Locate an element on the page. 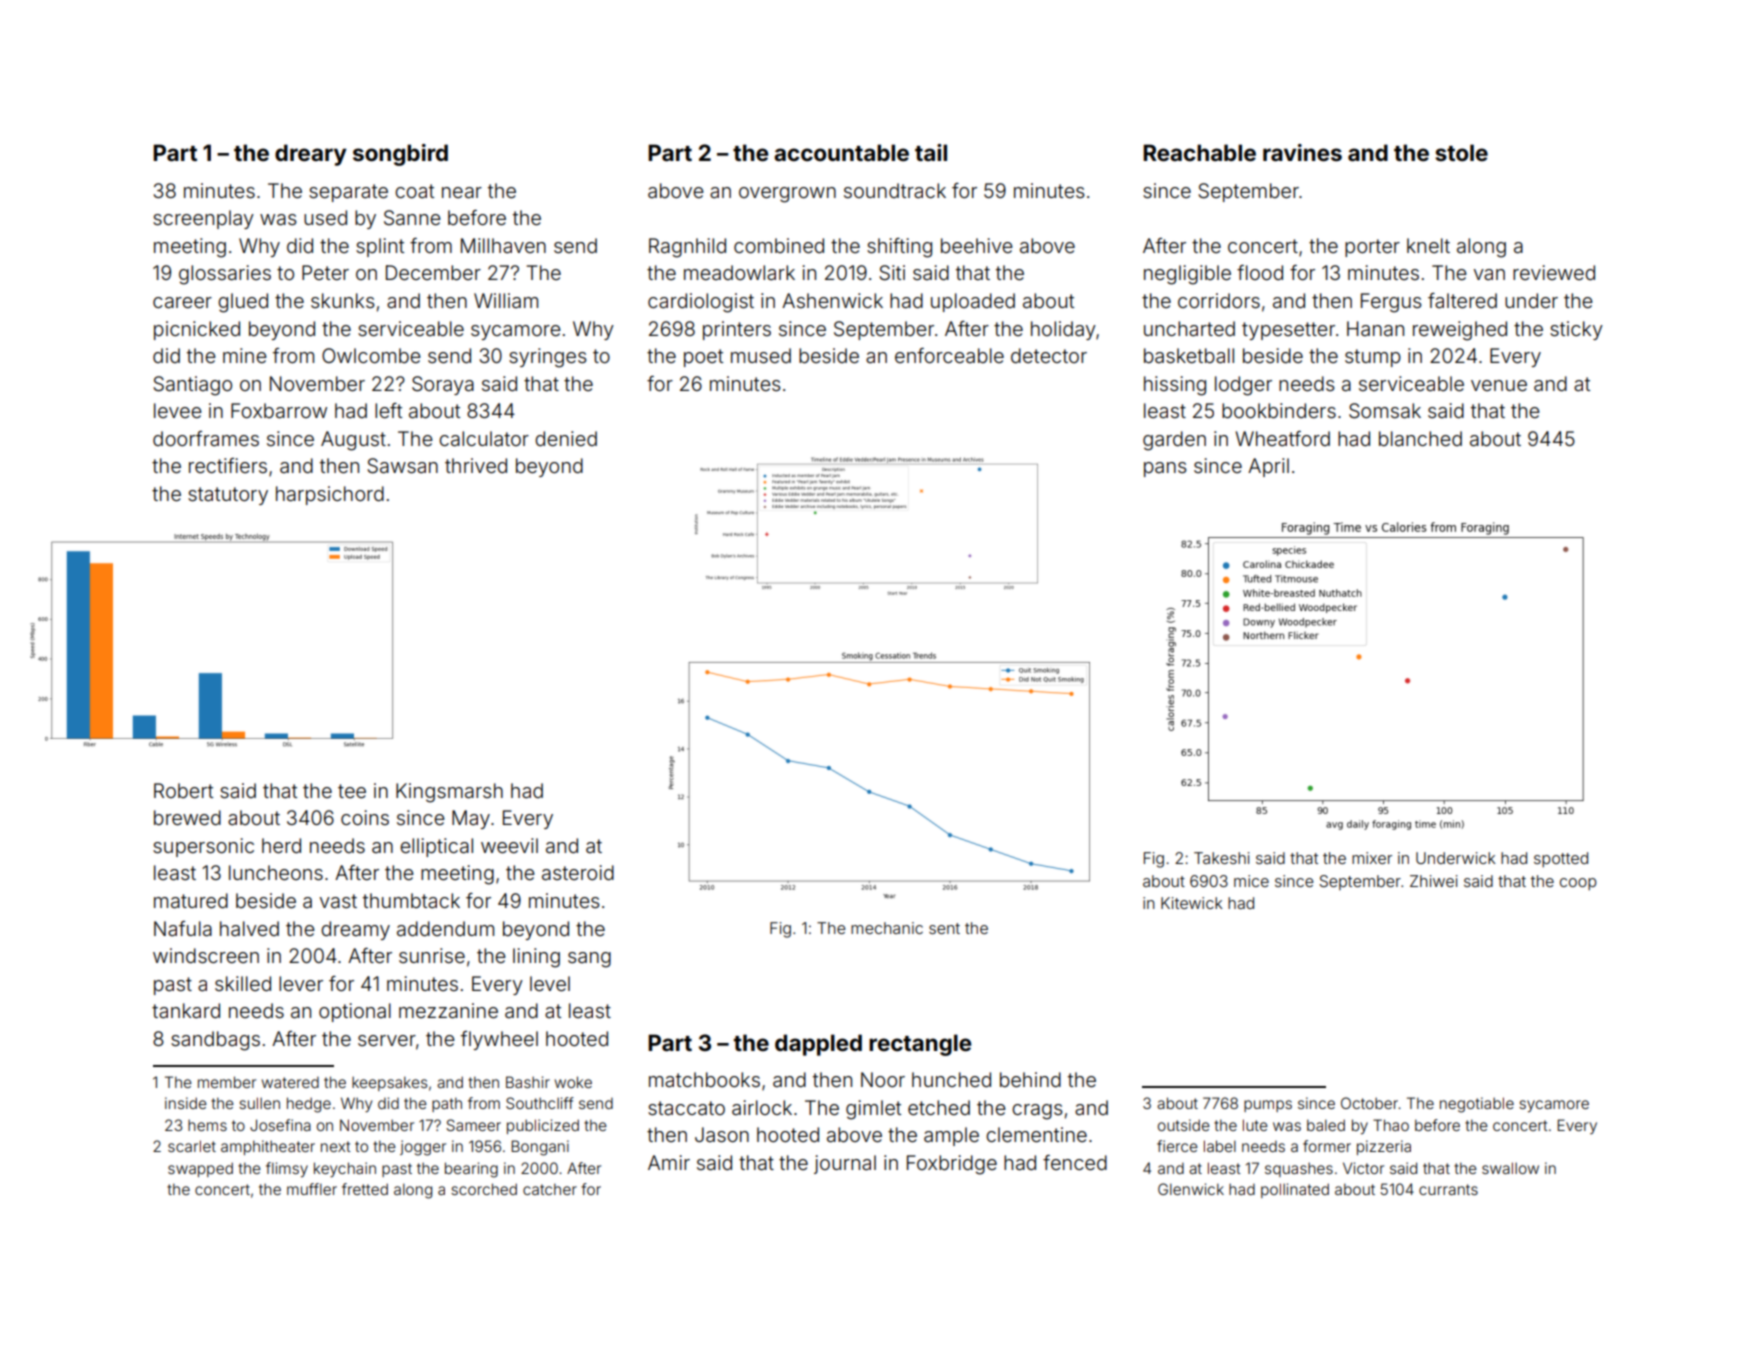  statutory is located at coordinates (228, 496).
